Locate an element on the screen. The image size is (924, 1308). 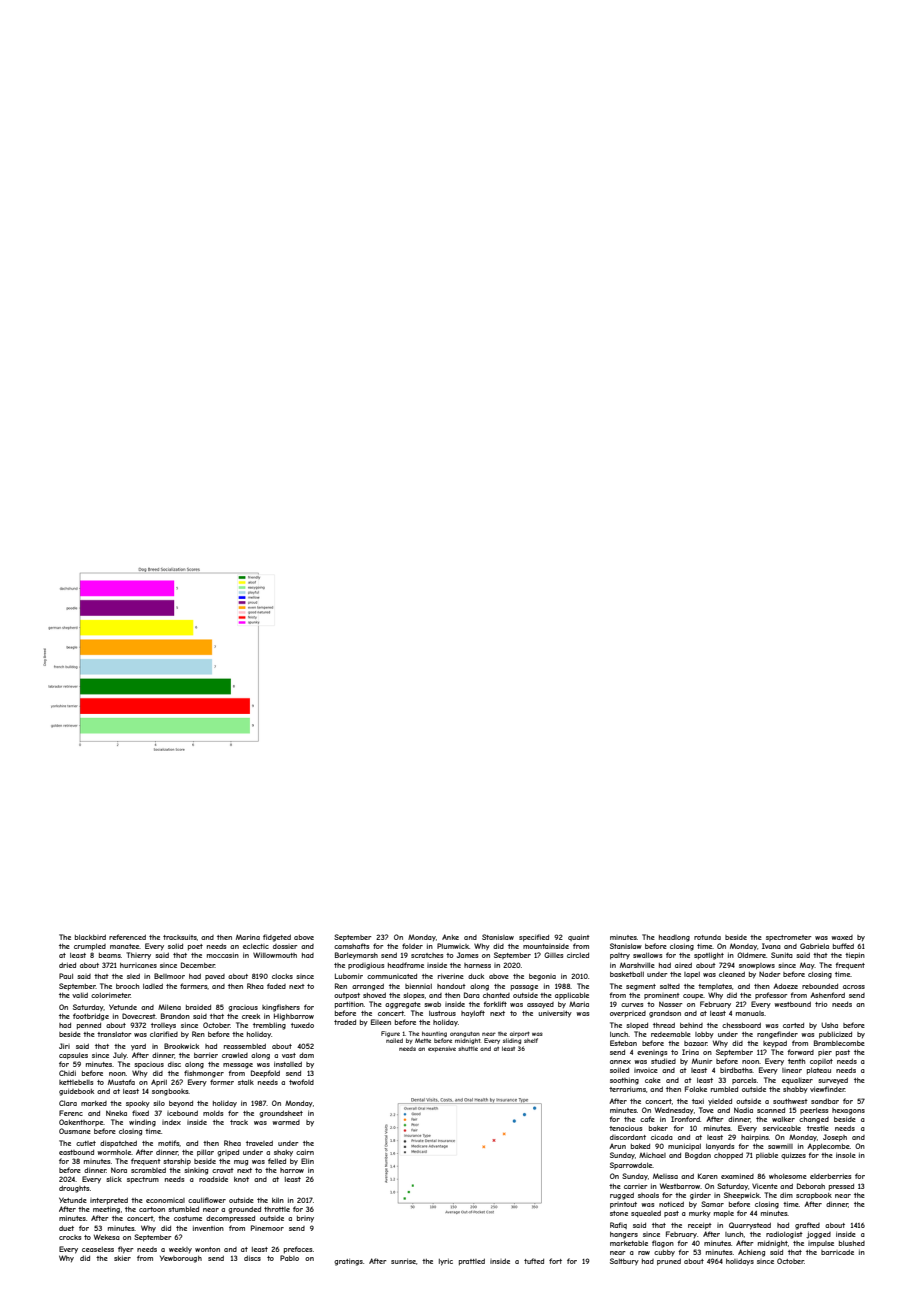
warmed is located at coordinates (286, 1122).
